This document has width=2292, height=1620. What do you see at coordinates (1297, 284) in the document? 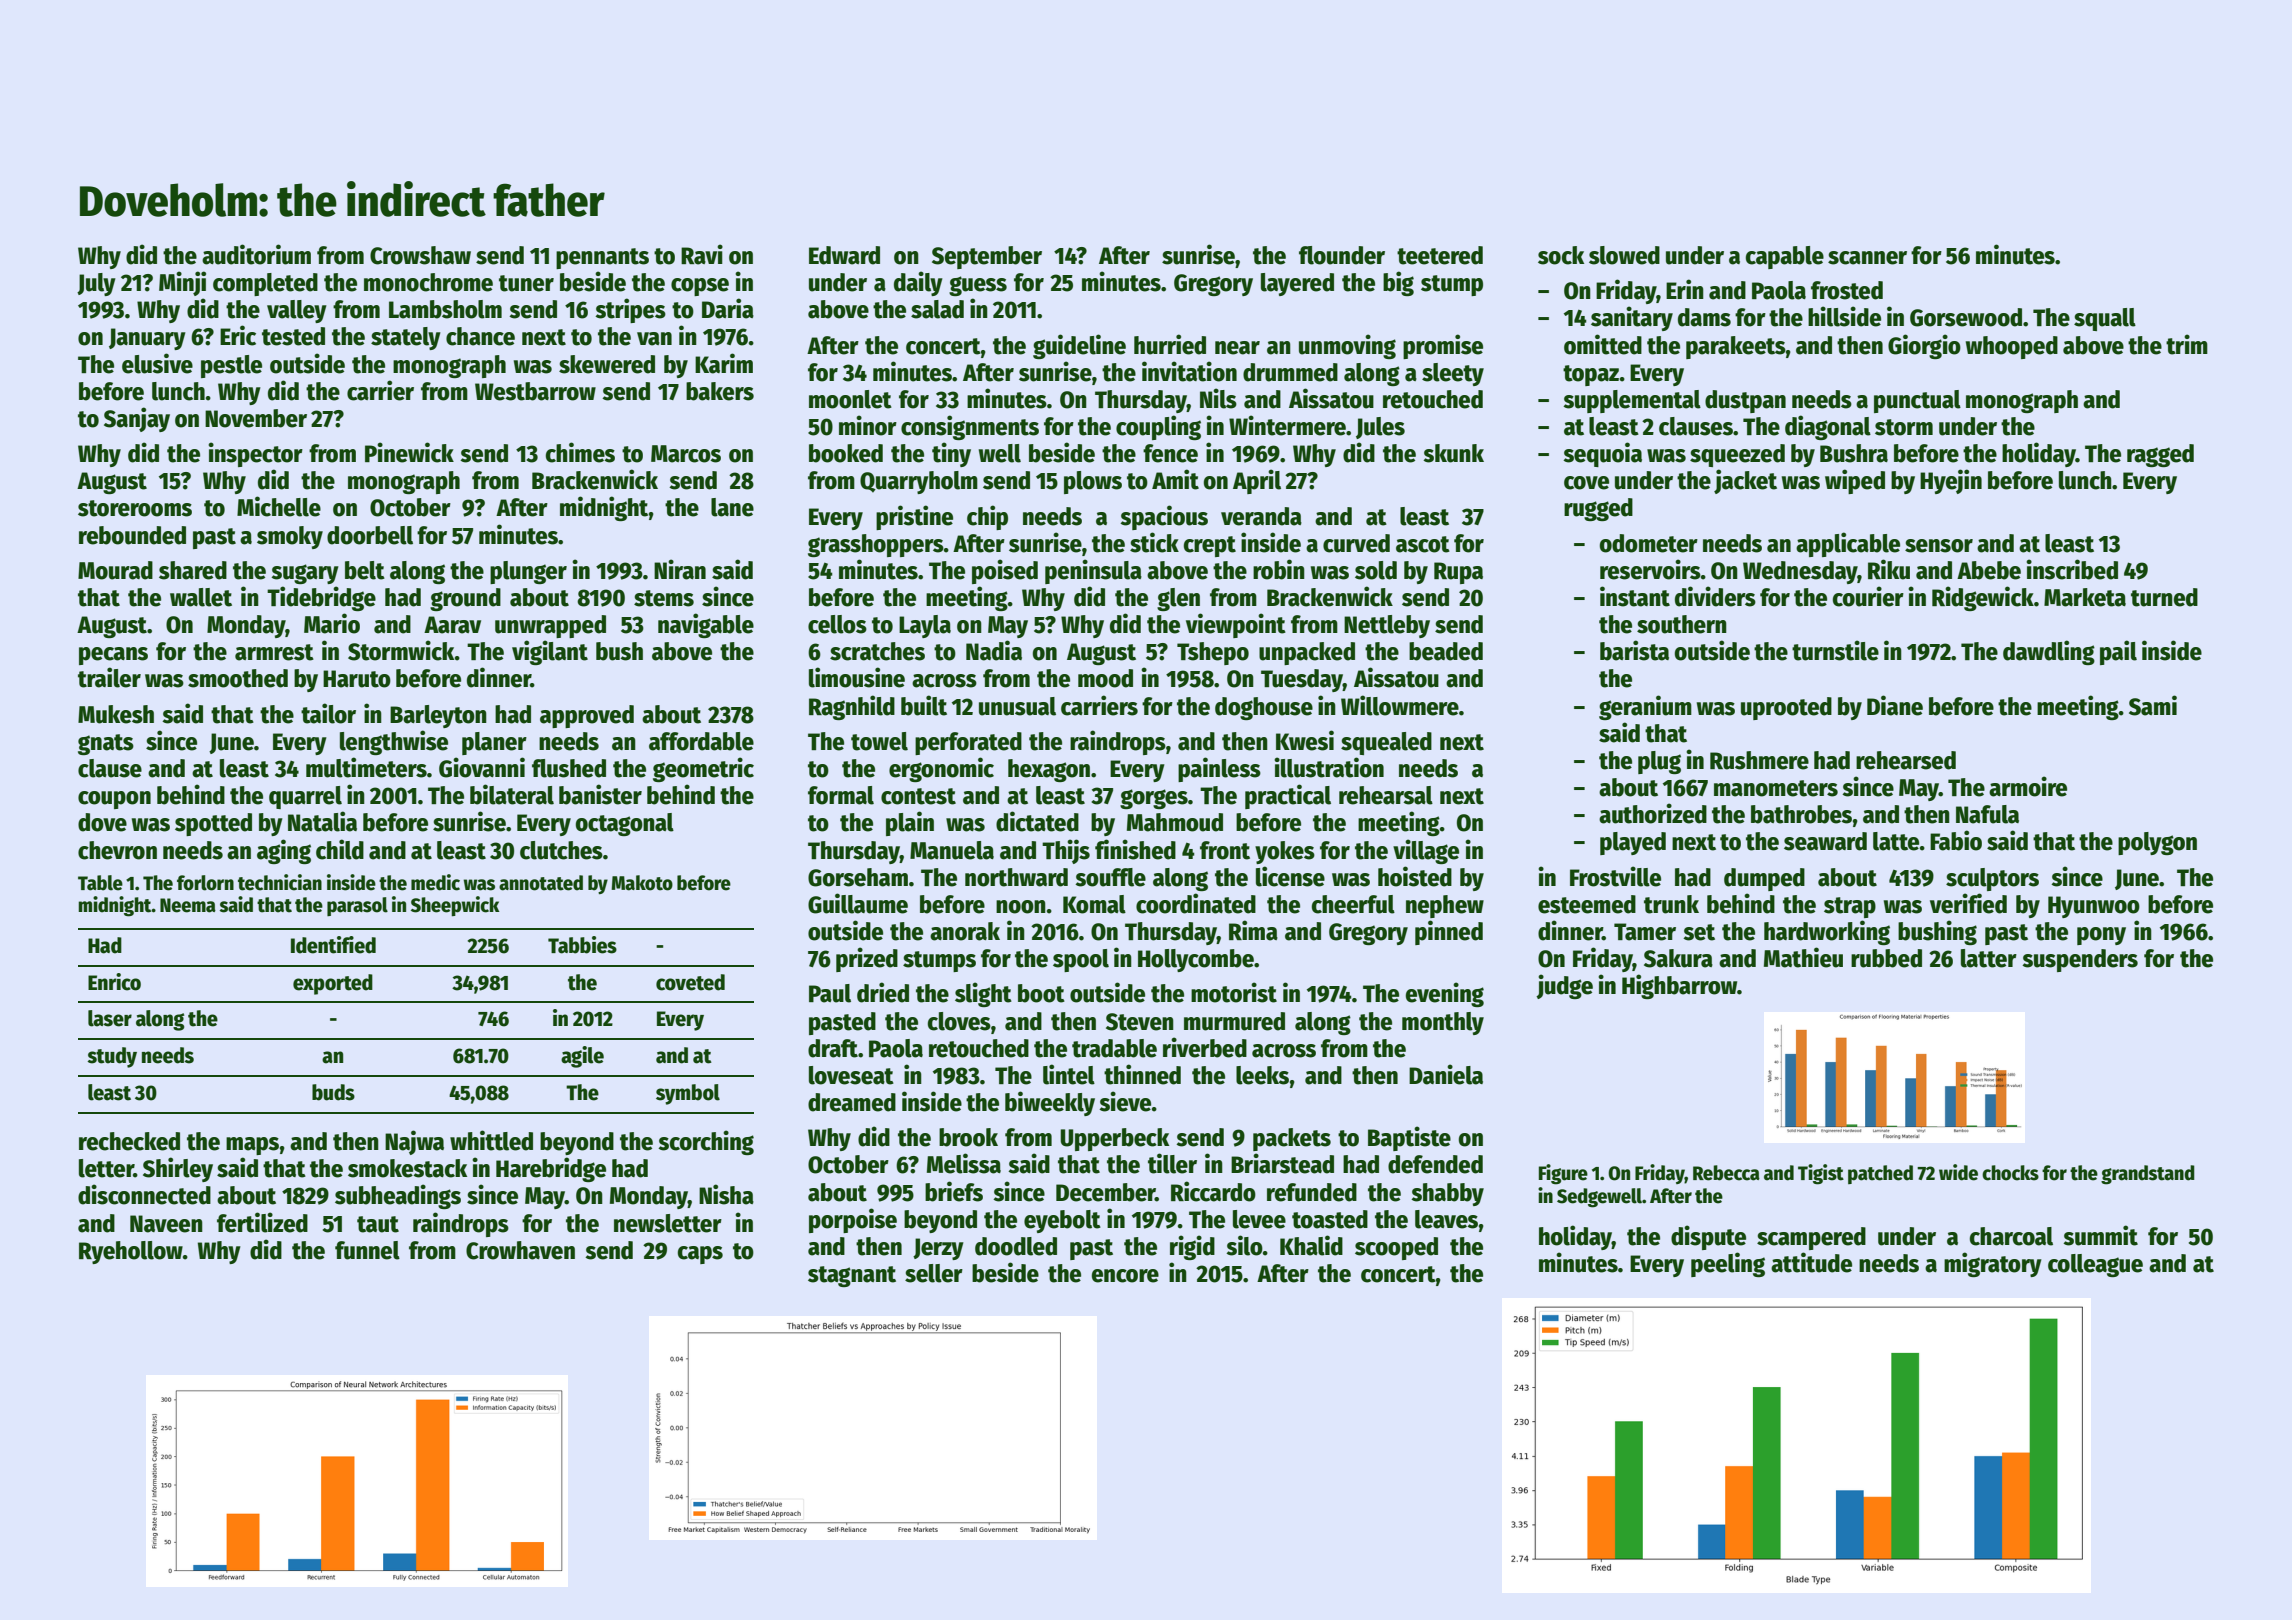
I see `layered` at bounding box center [1297, 284].
